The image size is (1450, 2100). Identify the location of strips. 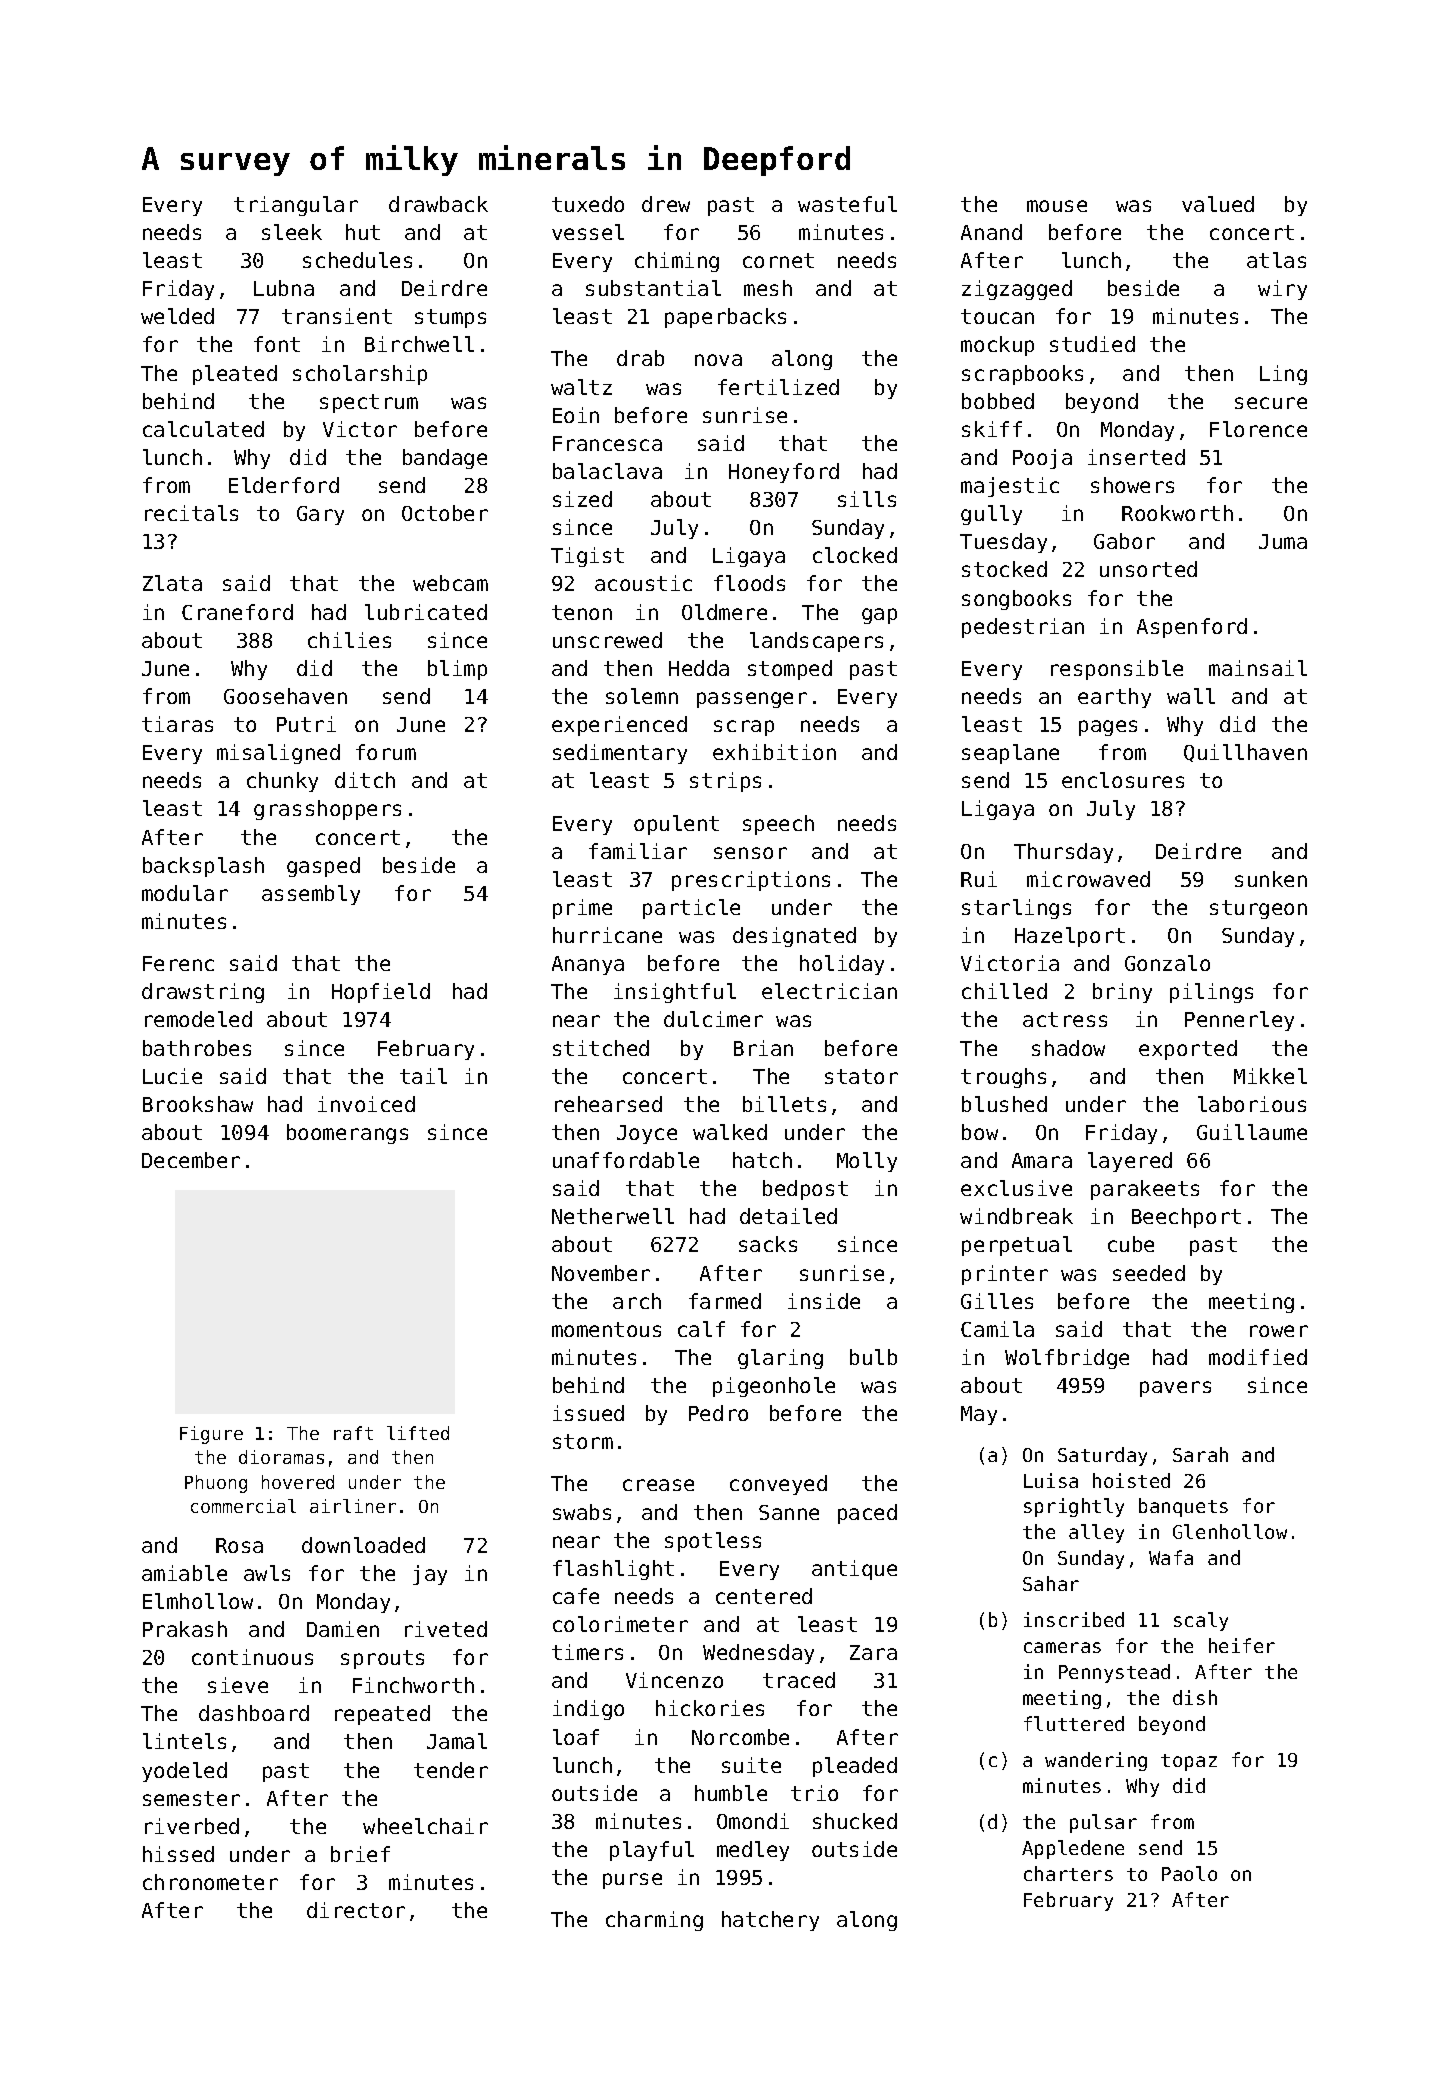
(725, 782).
